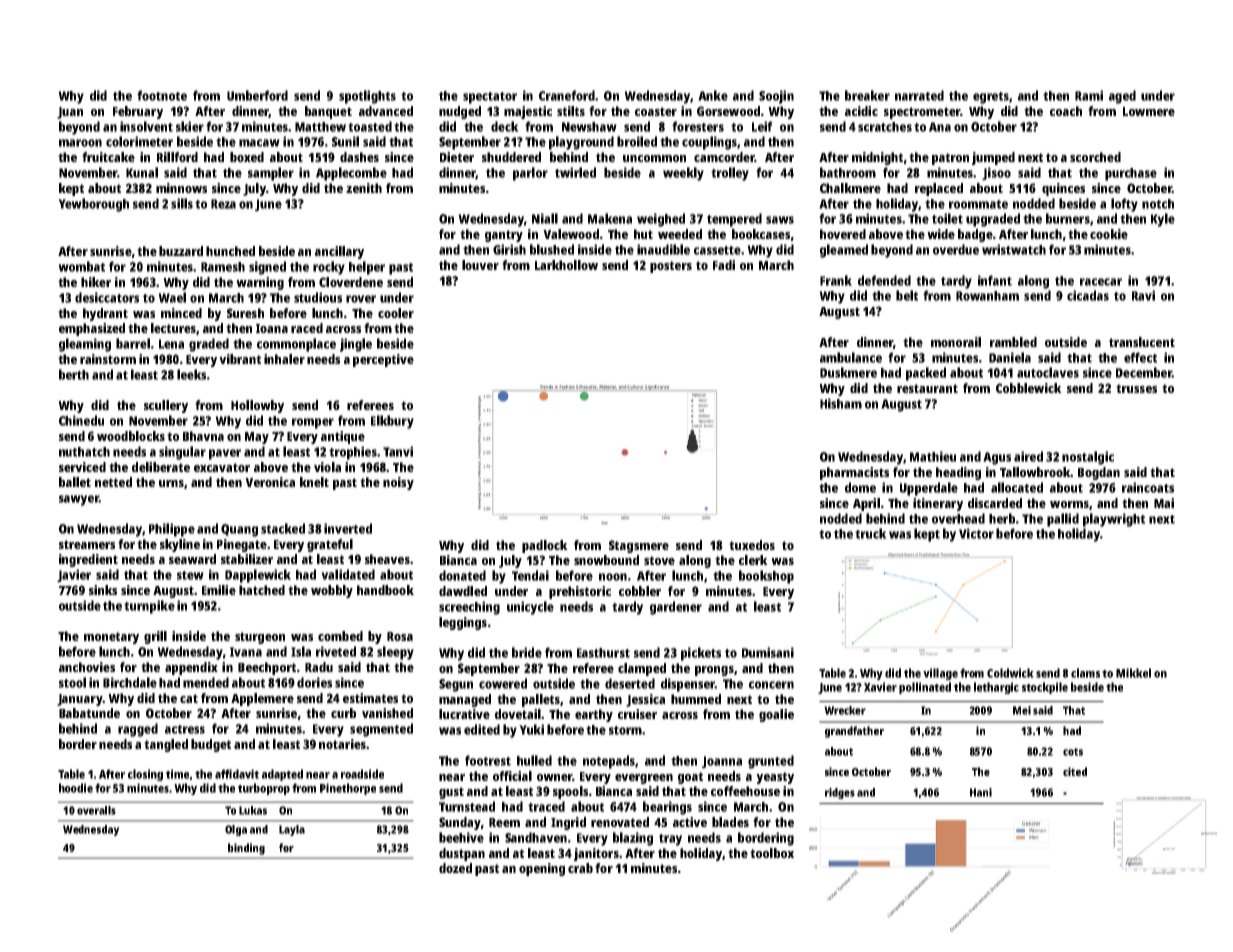 The image size is (1233, 952). Describe the element at coordinates (701, 654) in the page. I see `pickets` at that location.
